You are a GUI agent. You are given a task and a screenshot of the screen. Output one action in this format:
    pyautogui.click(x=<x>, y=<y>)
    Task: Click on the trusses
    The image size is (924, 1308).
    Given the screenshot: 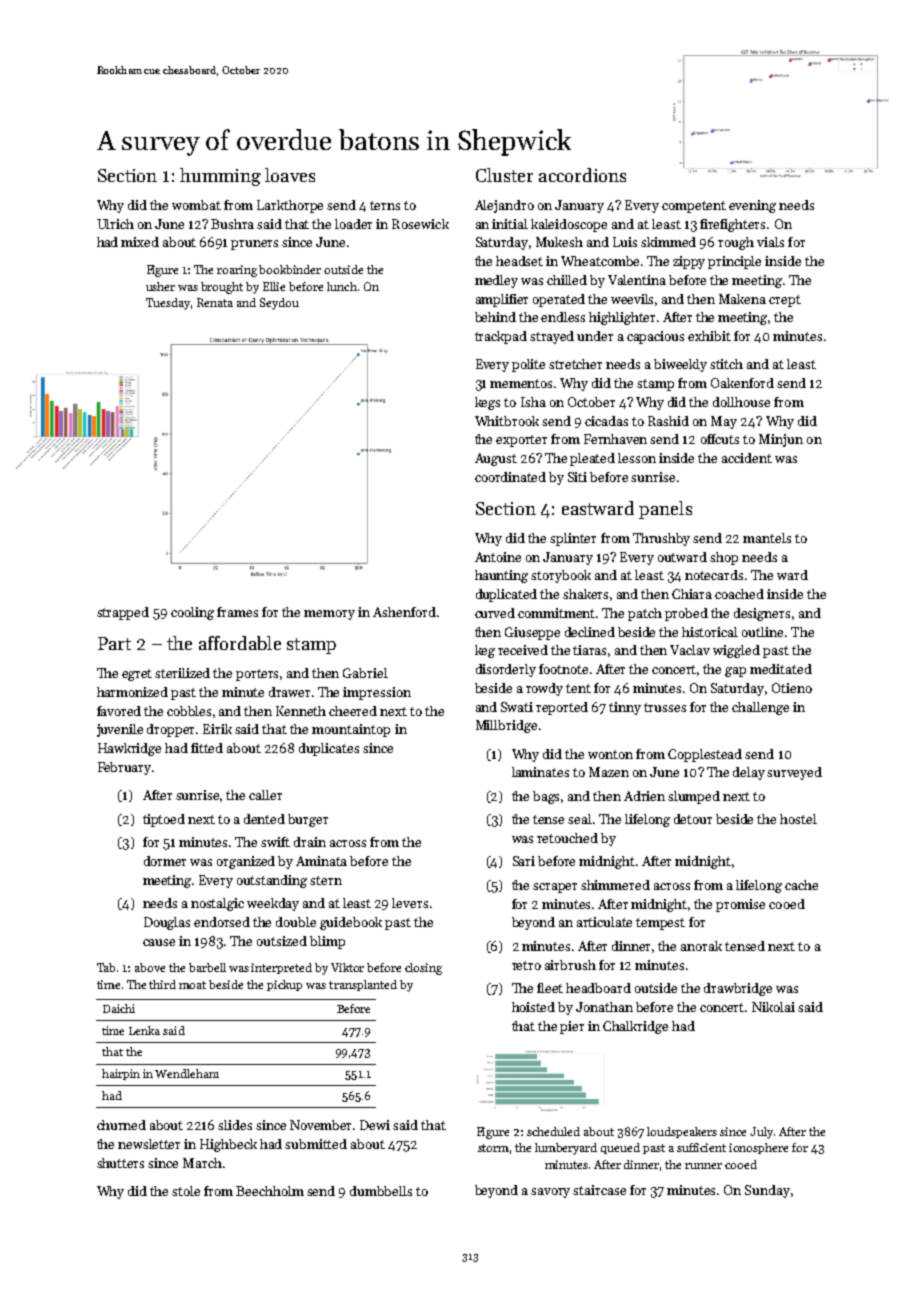 What is the action you would take?
    pyautogui.click(x=665, y=707)
